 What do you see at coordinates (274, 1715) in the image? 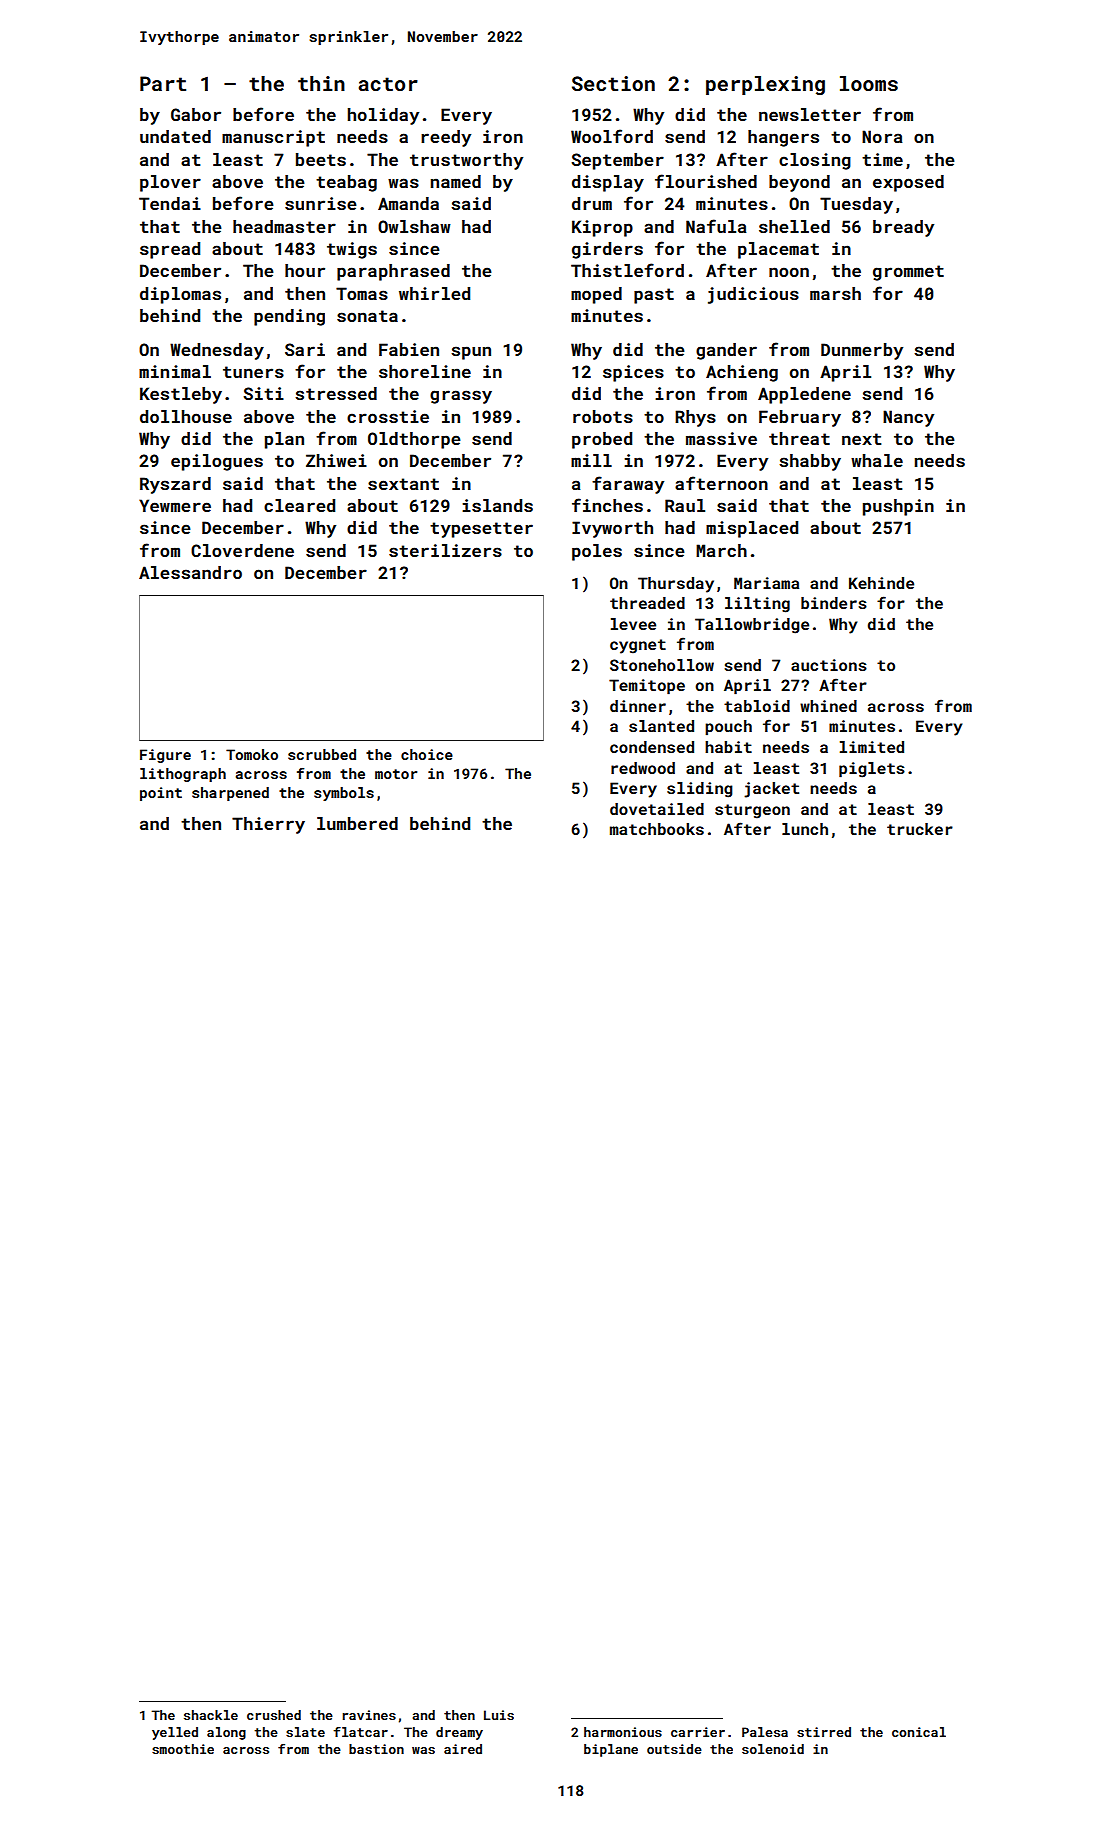
I see `crushed` at bounding box center [274, 1715].
